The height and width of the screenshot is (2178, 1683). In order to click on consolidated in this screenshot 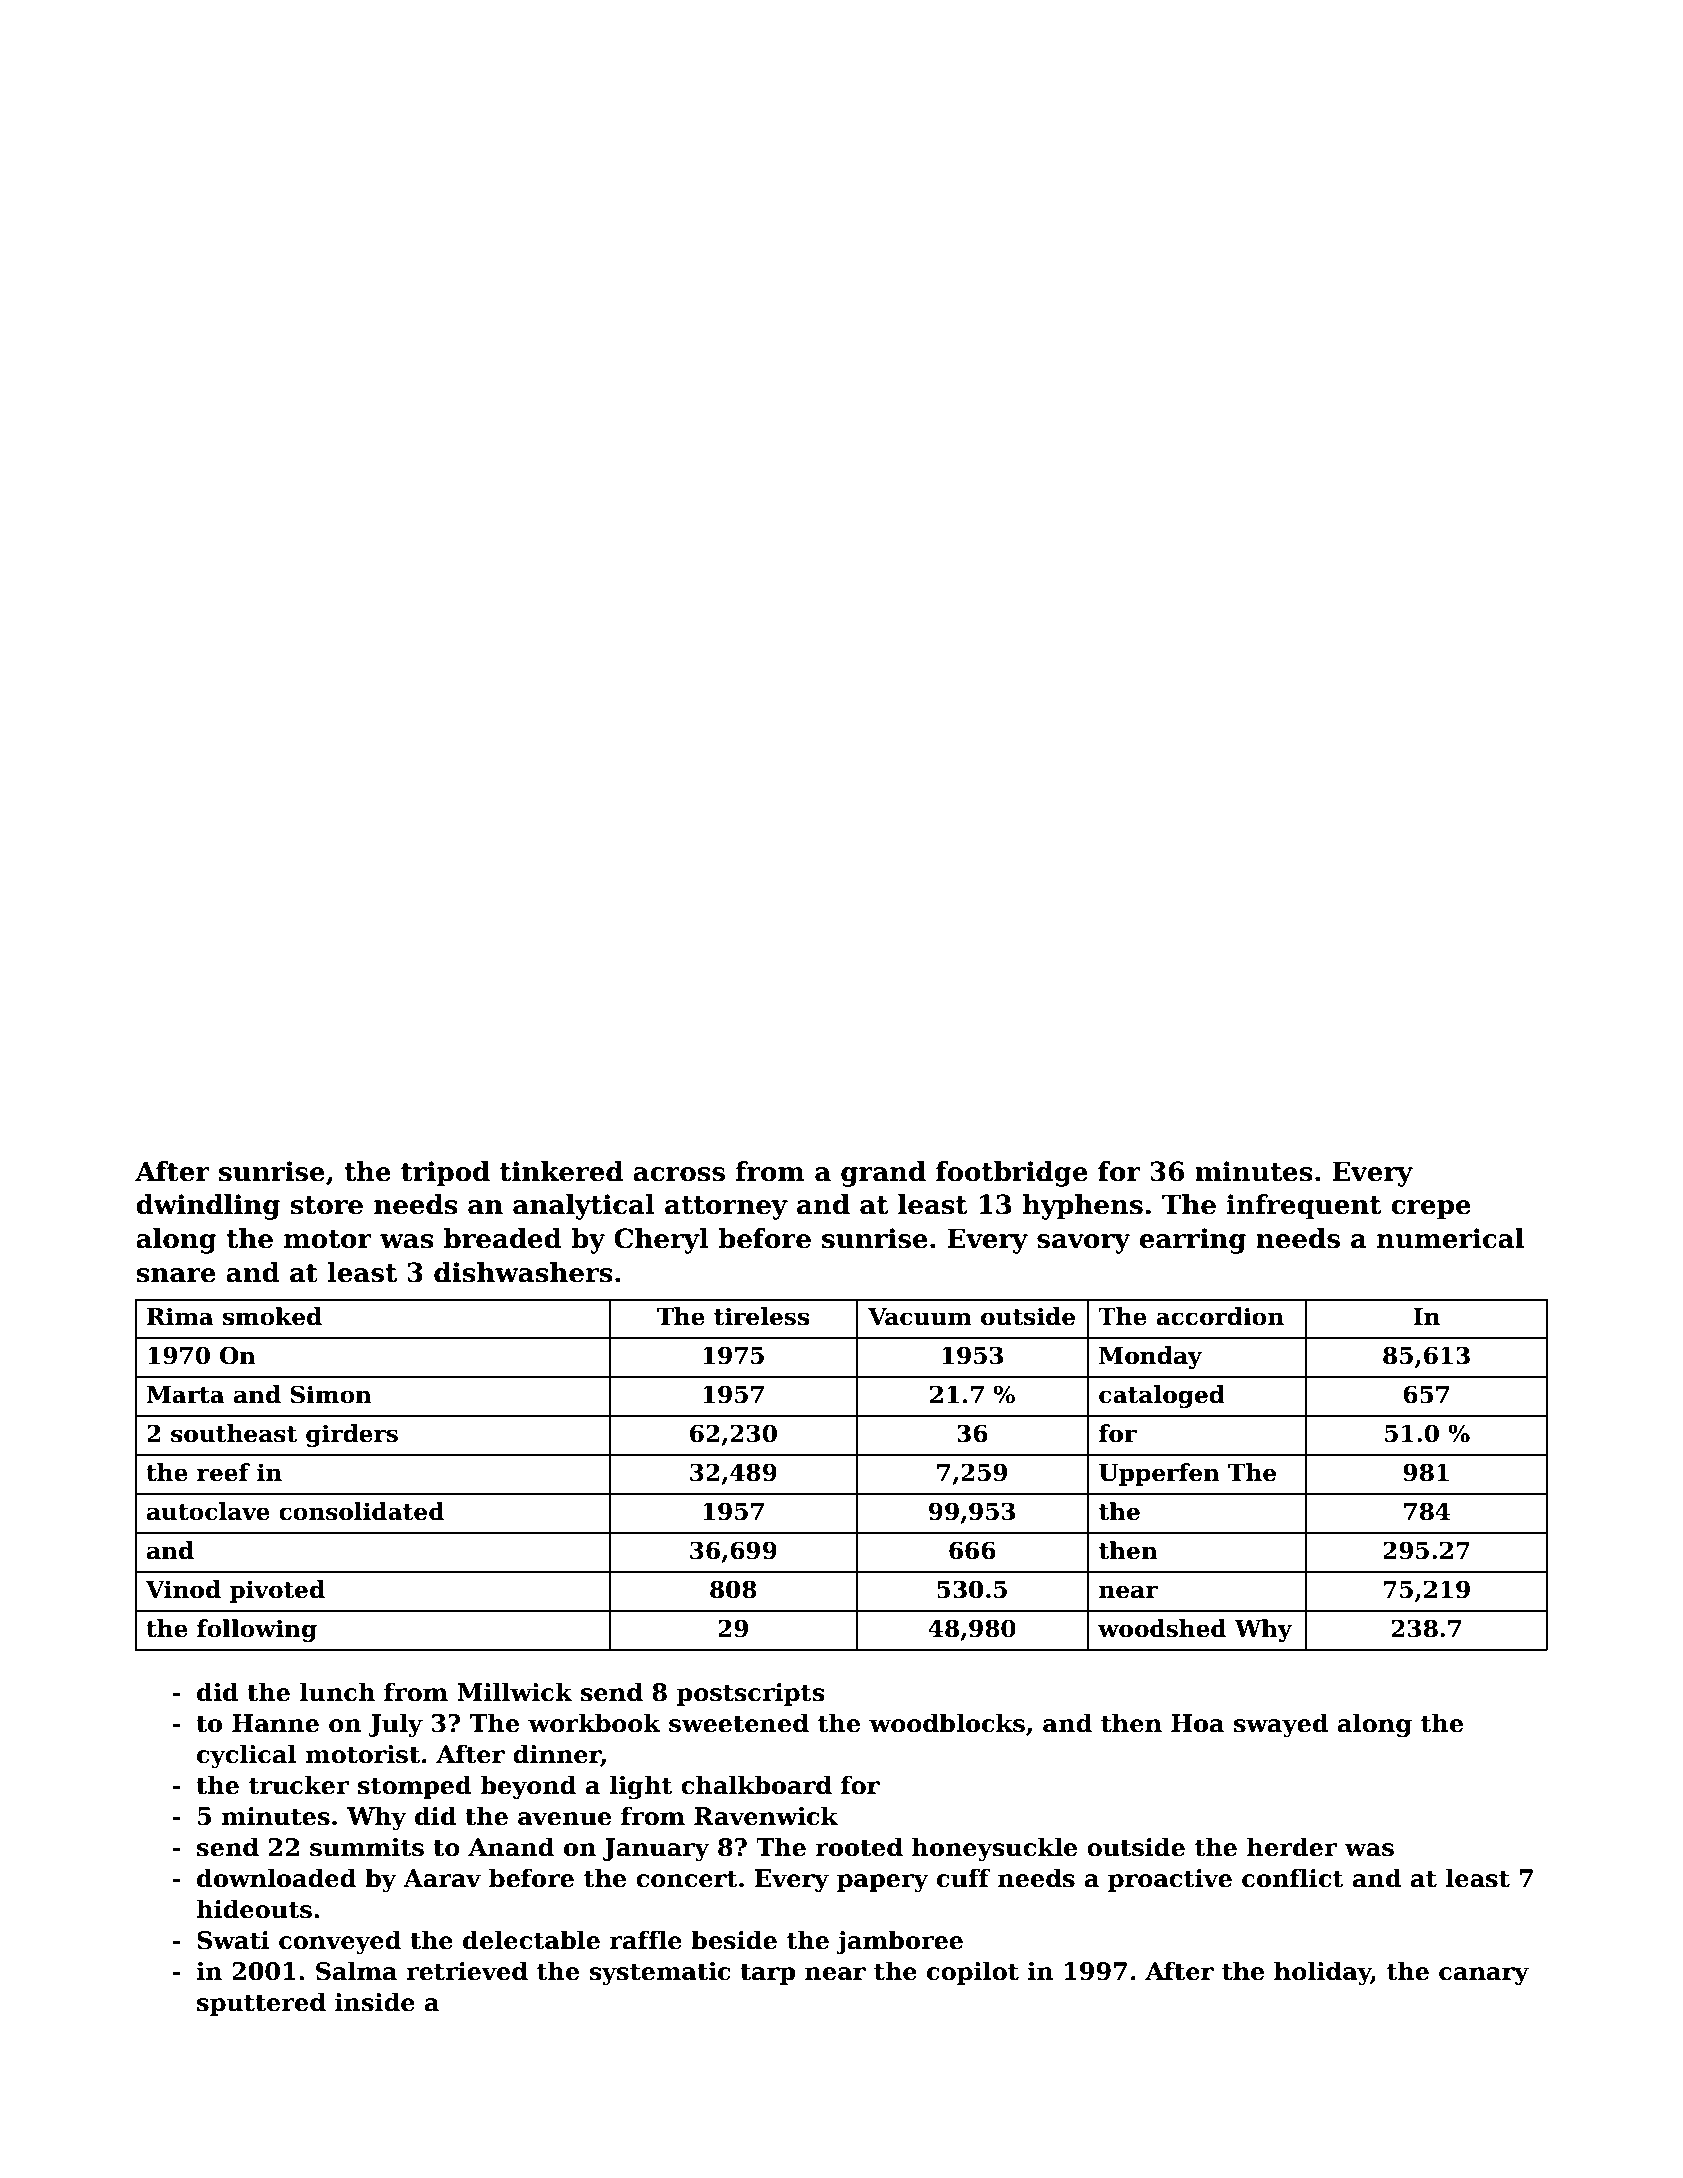, I will do `click(361, 1511)`.
